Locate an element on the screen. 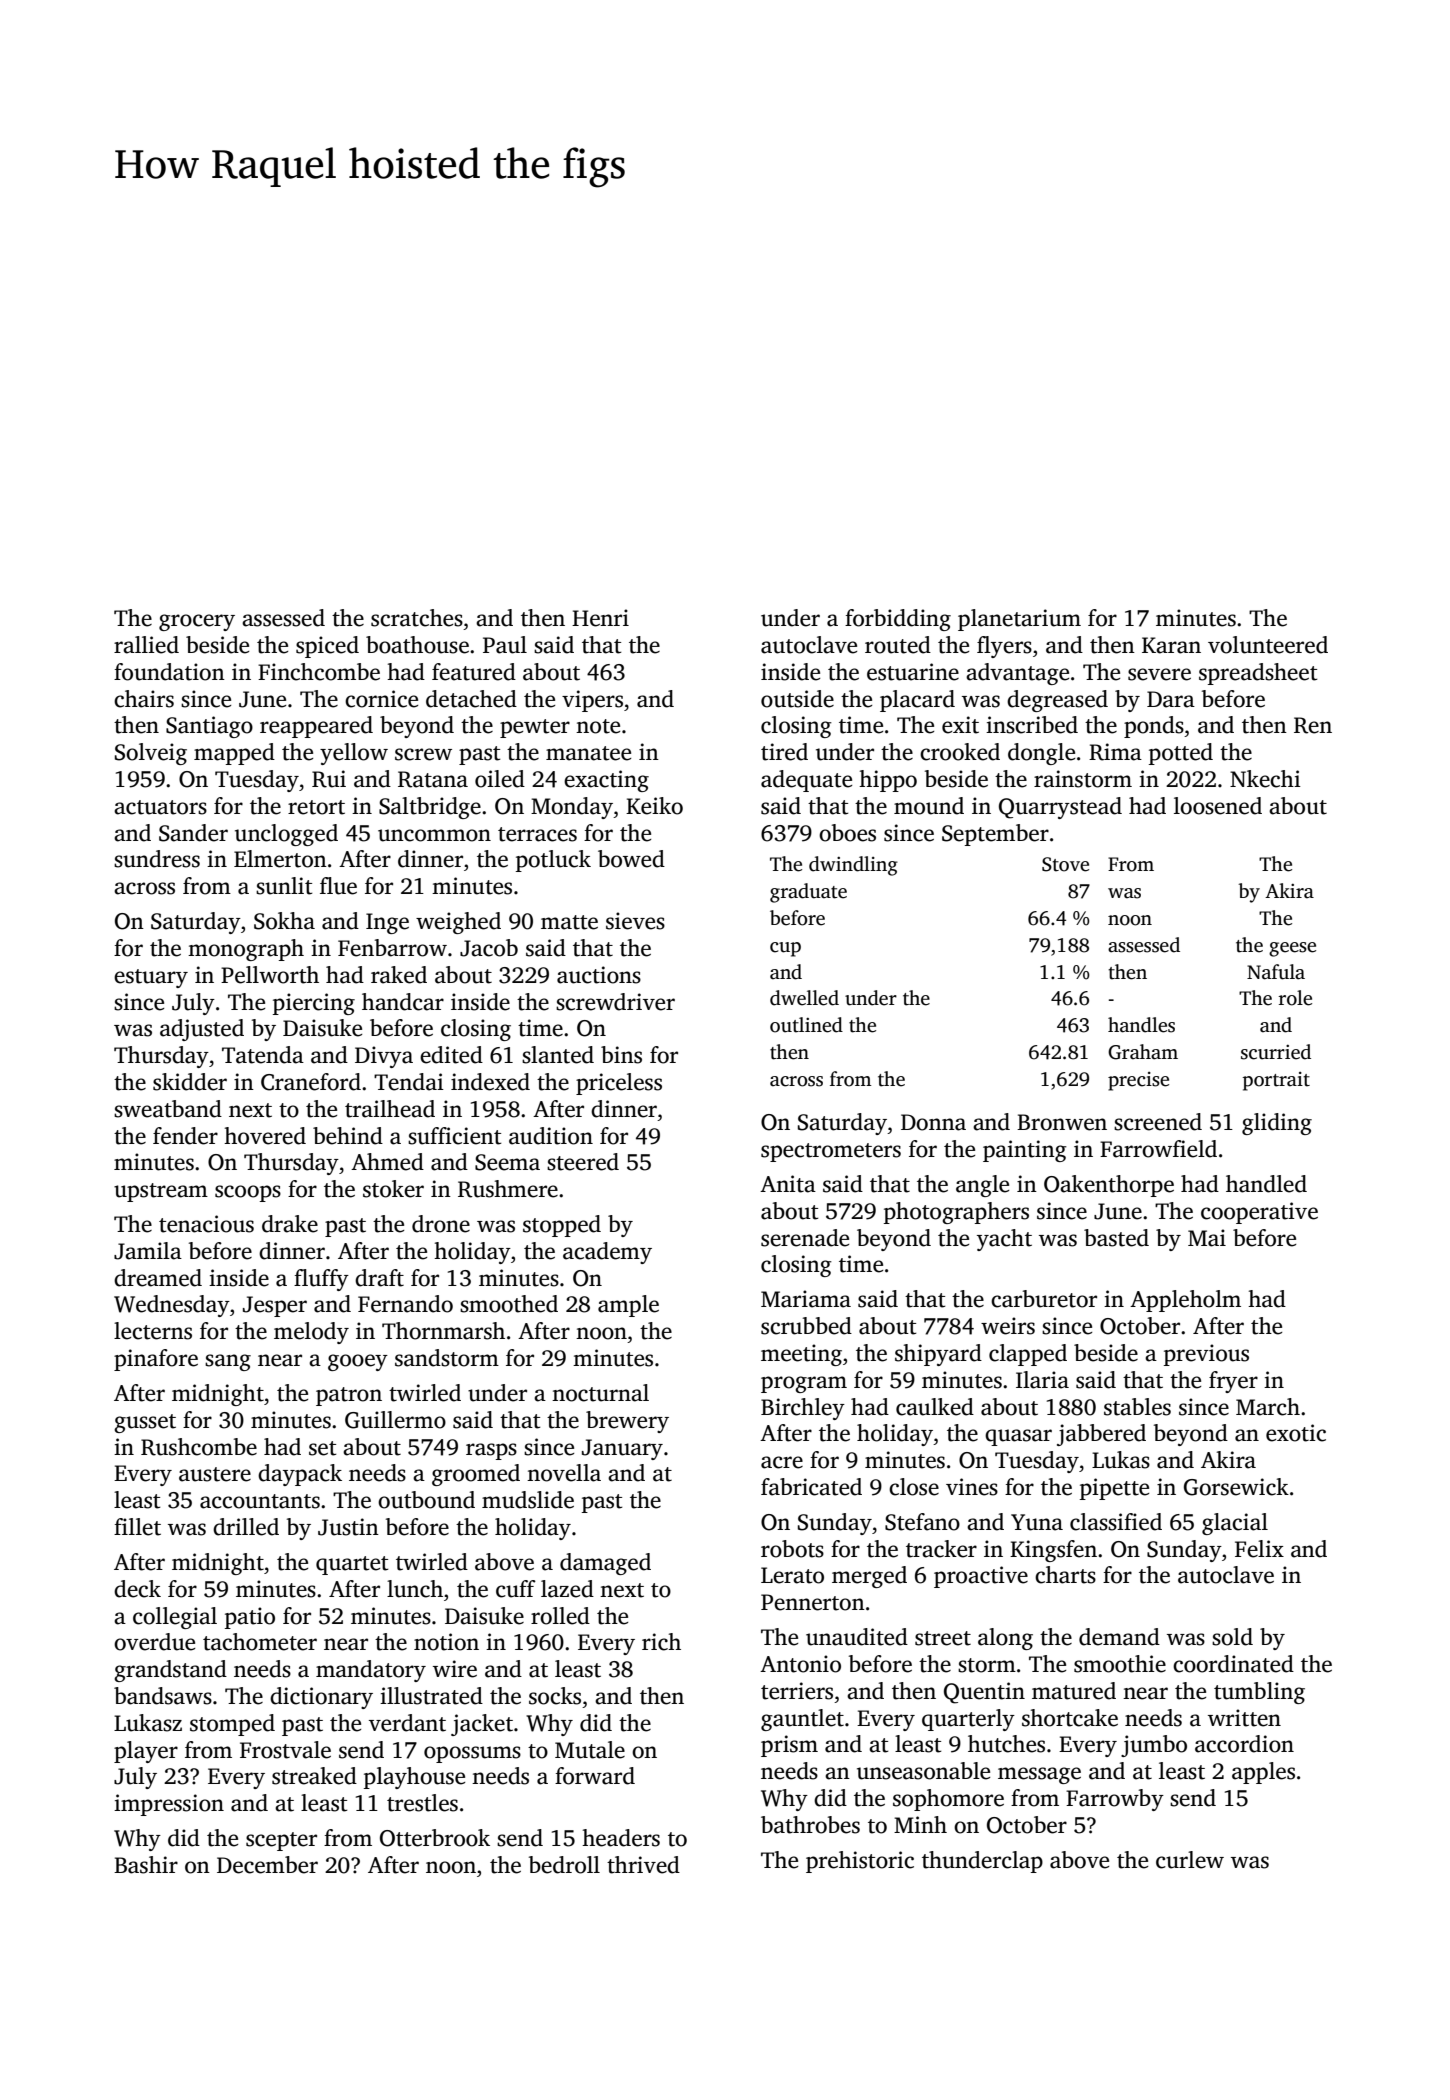 This screenshot has height=2100, width=1450. spiced is located at coordinates (327, 647).
